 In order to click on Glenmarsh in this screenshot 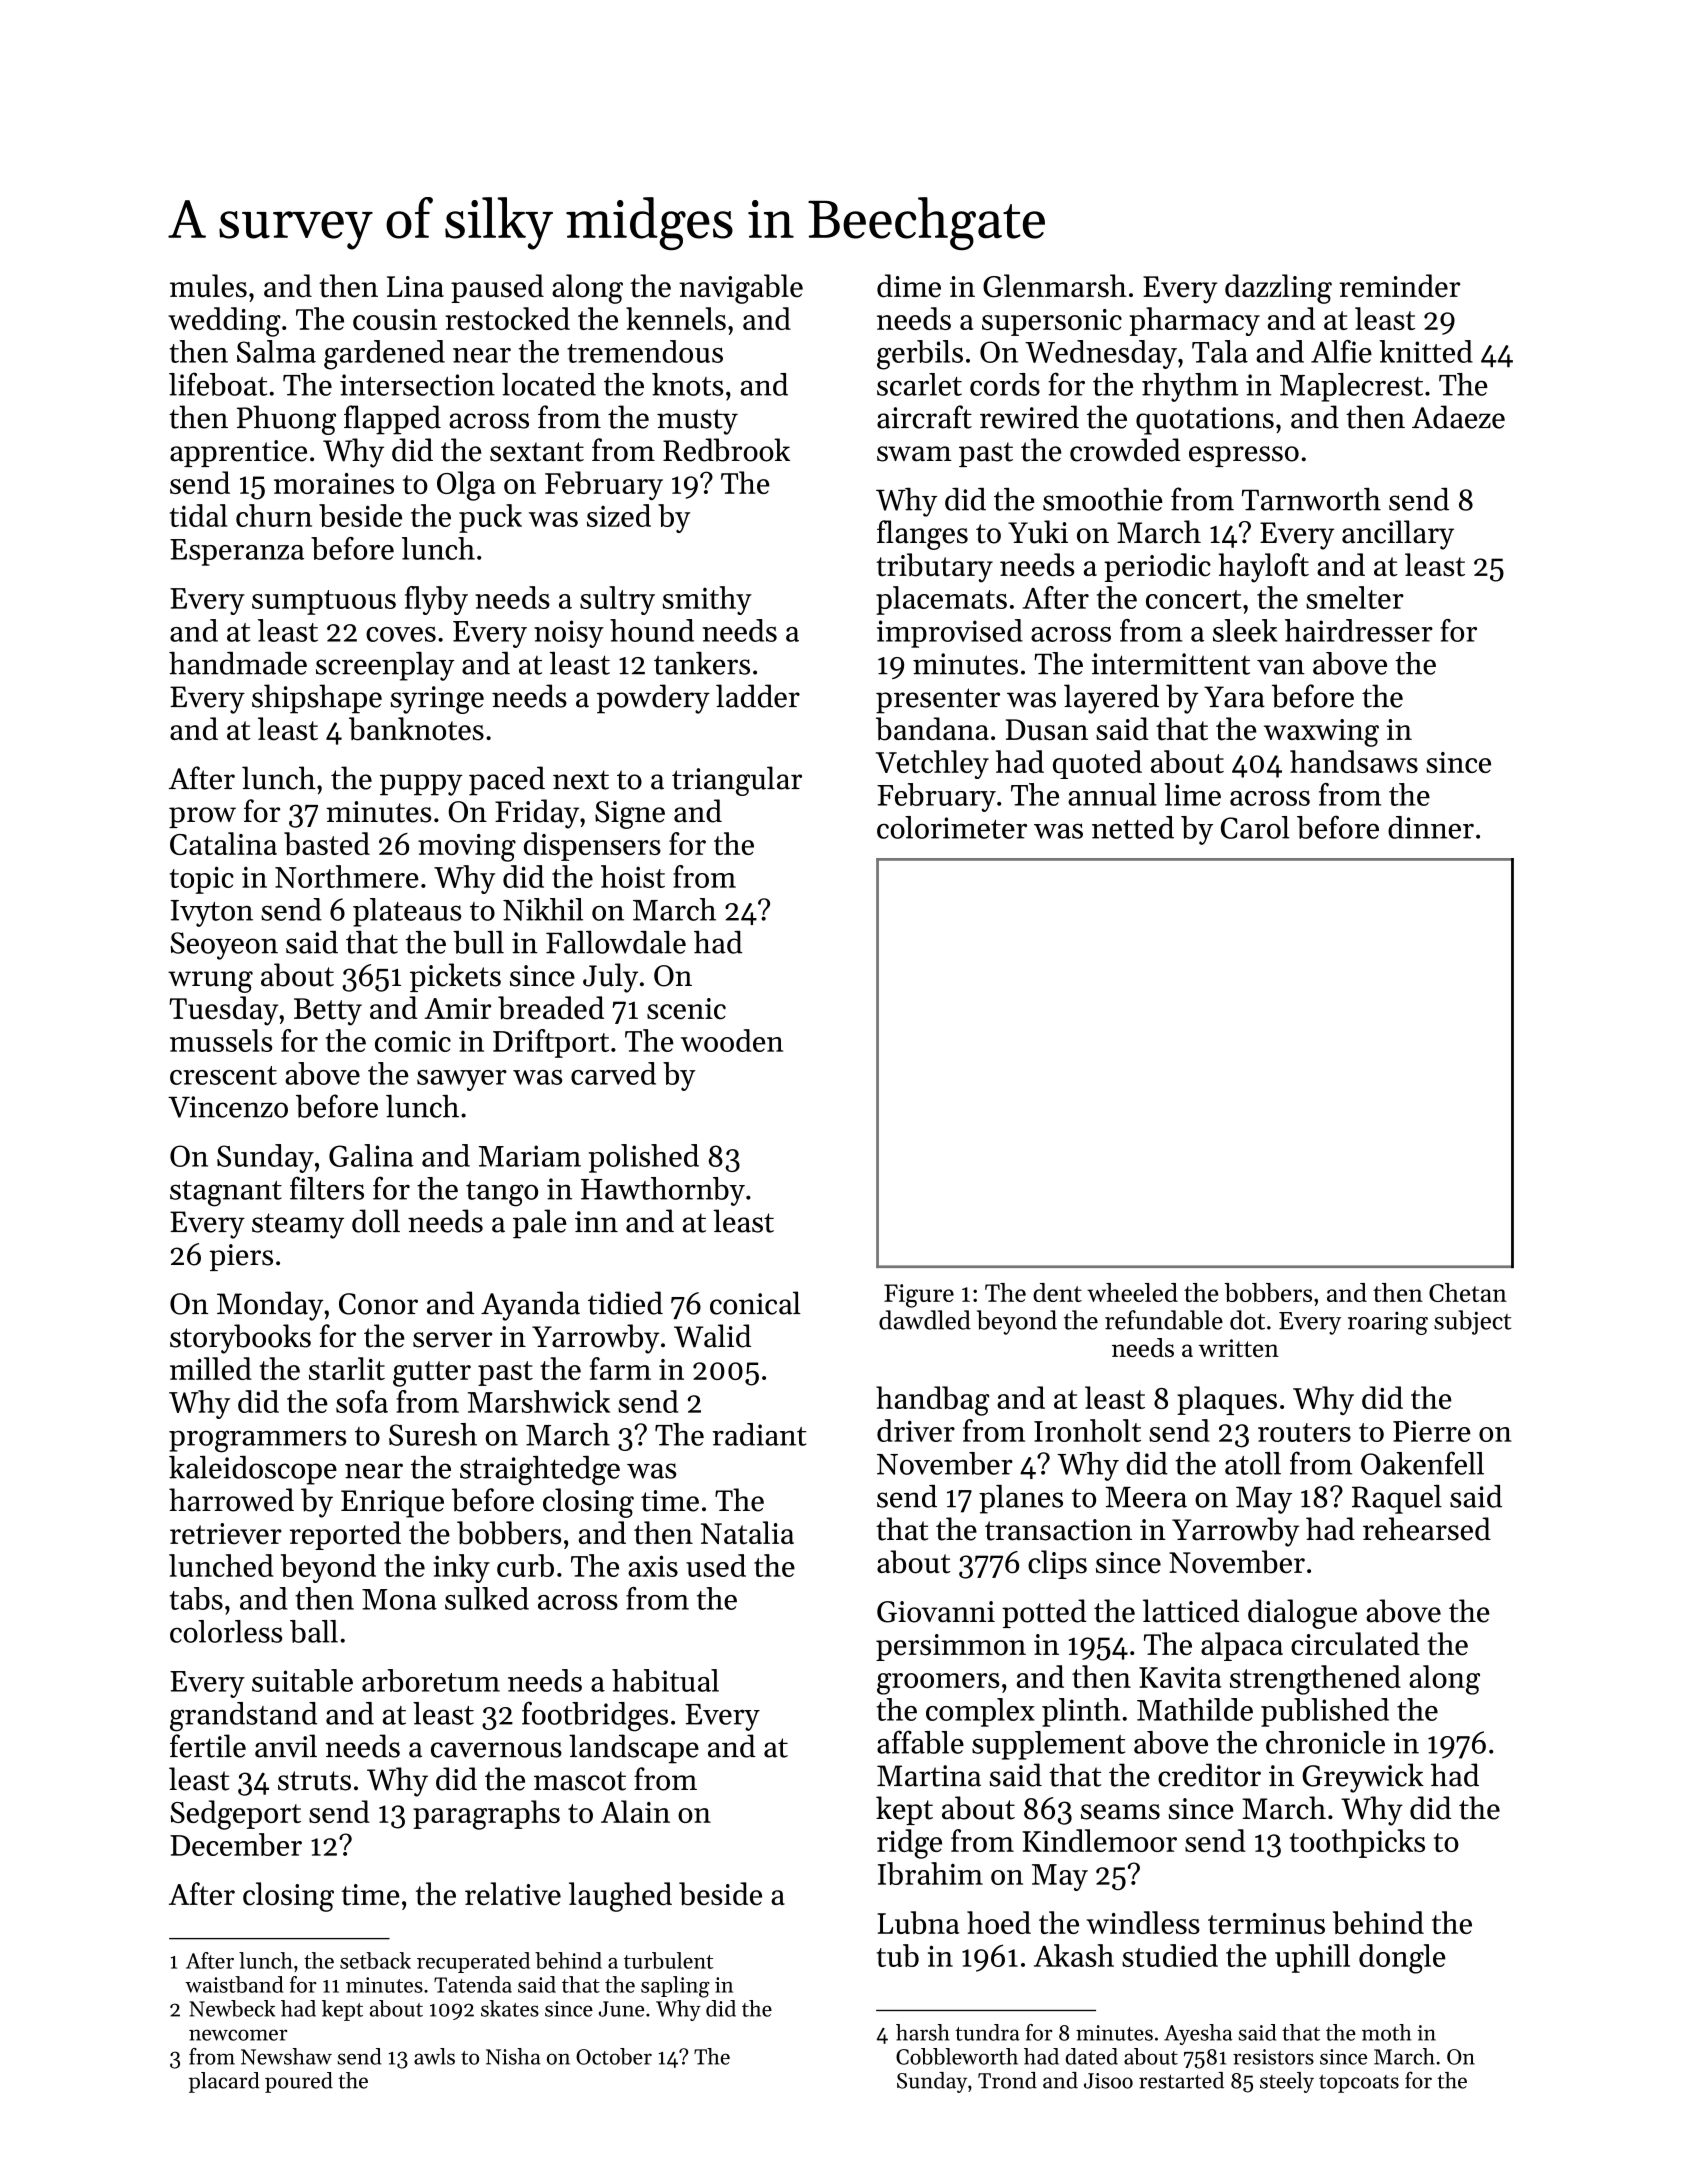, I will do `click(1055, 286)`.
